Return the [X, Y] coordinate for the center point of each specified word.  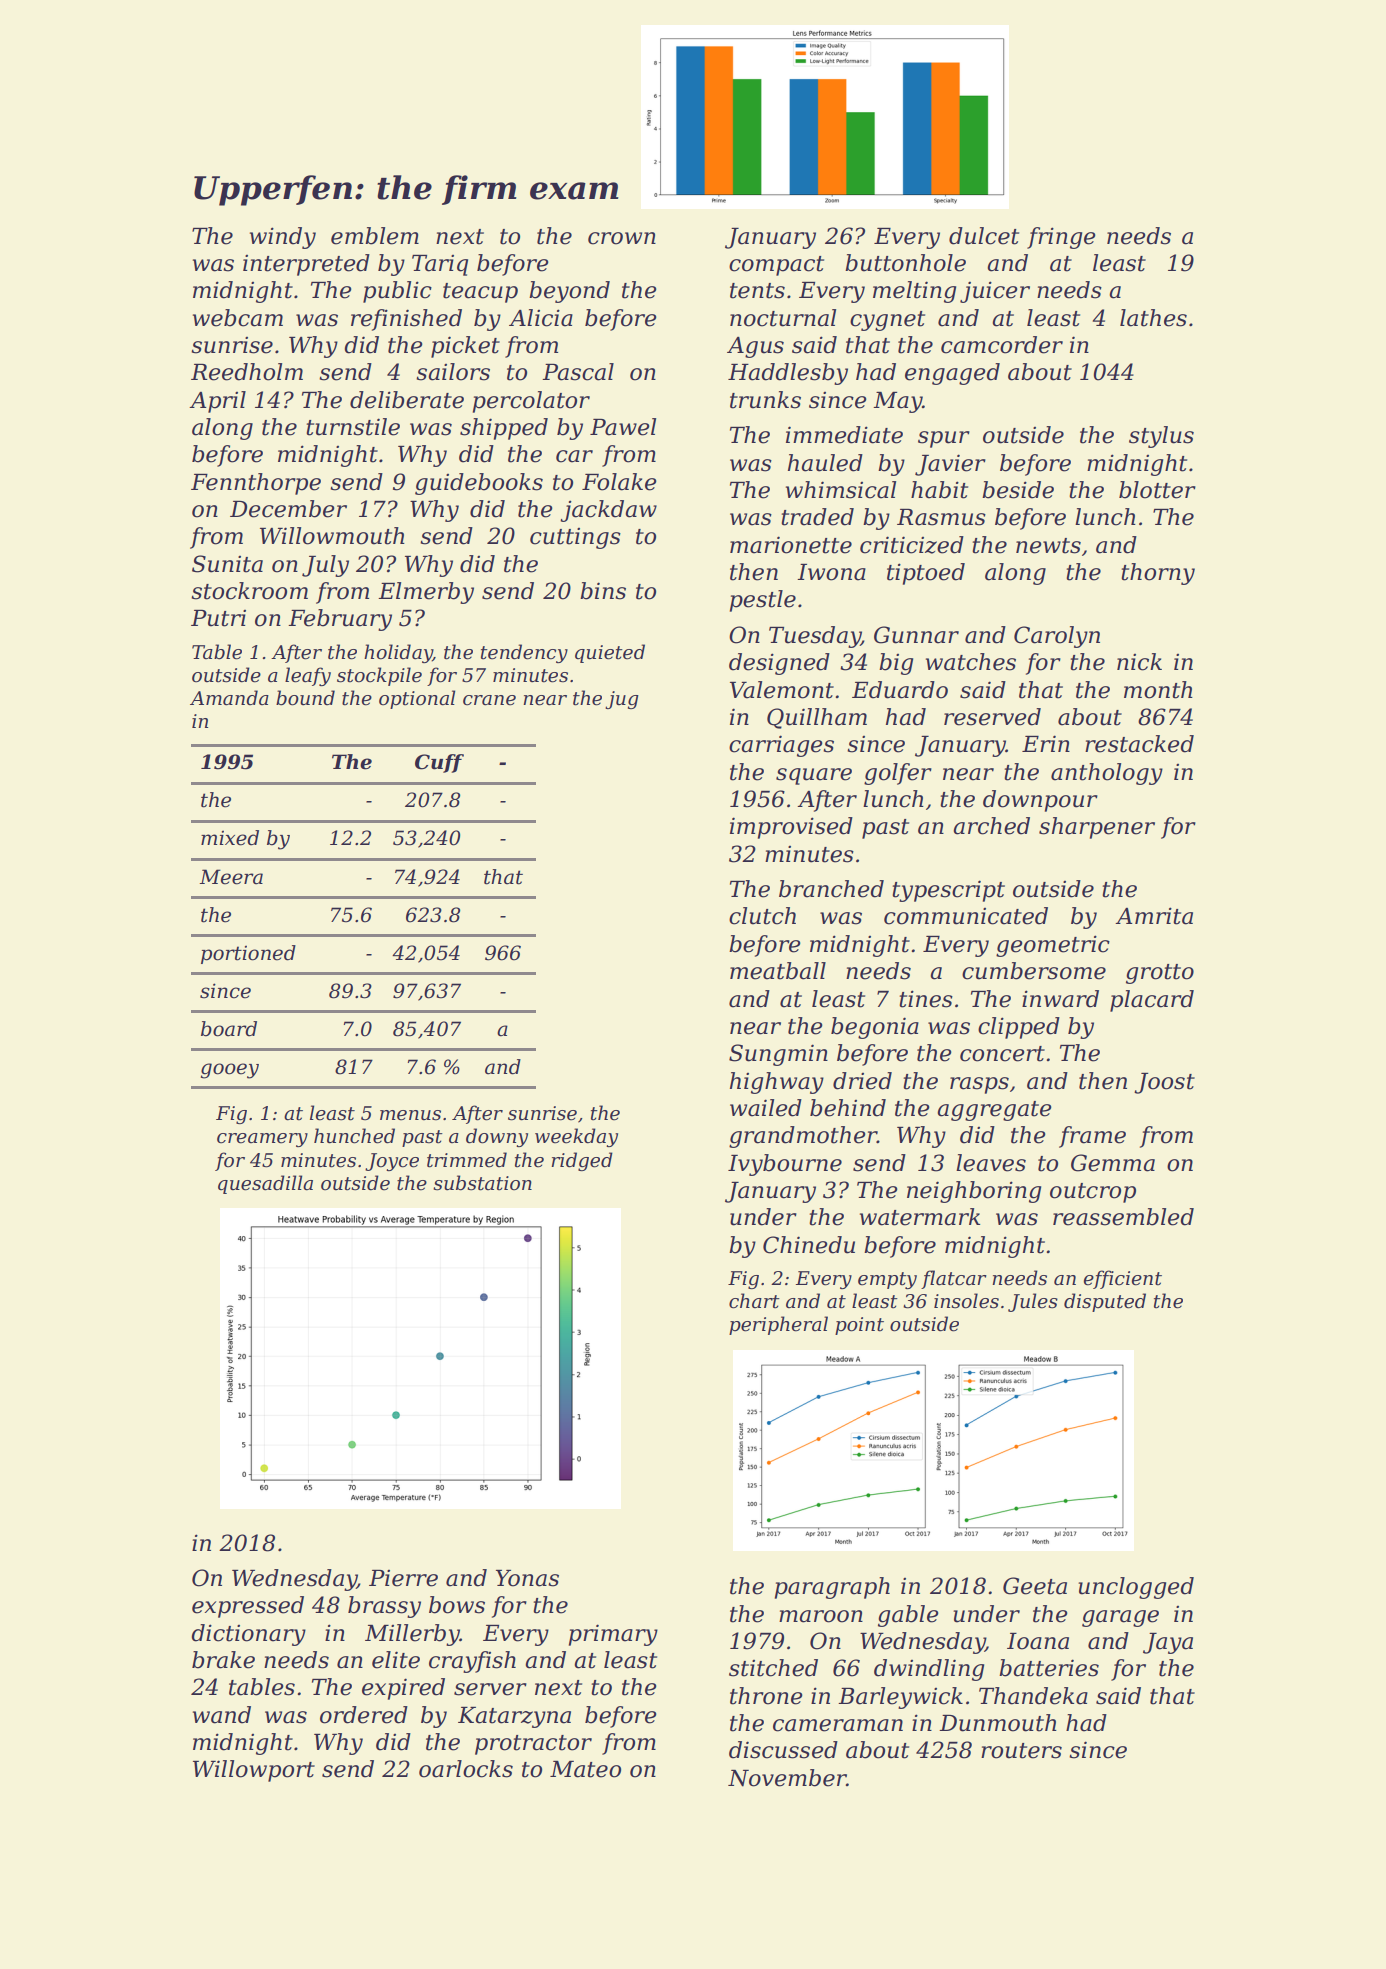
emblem [375, 236]
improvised [791, 828]
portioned [248, 954]
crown [622, 238]
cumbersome [1034, 971]
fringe [1061, 238]
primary [613, 1635]
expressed [248, 1607]
